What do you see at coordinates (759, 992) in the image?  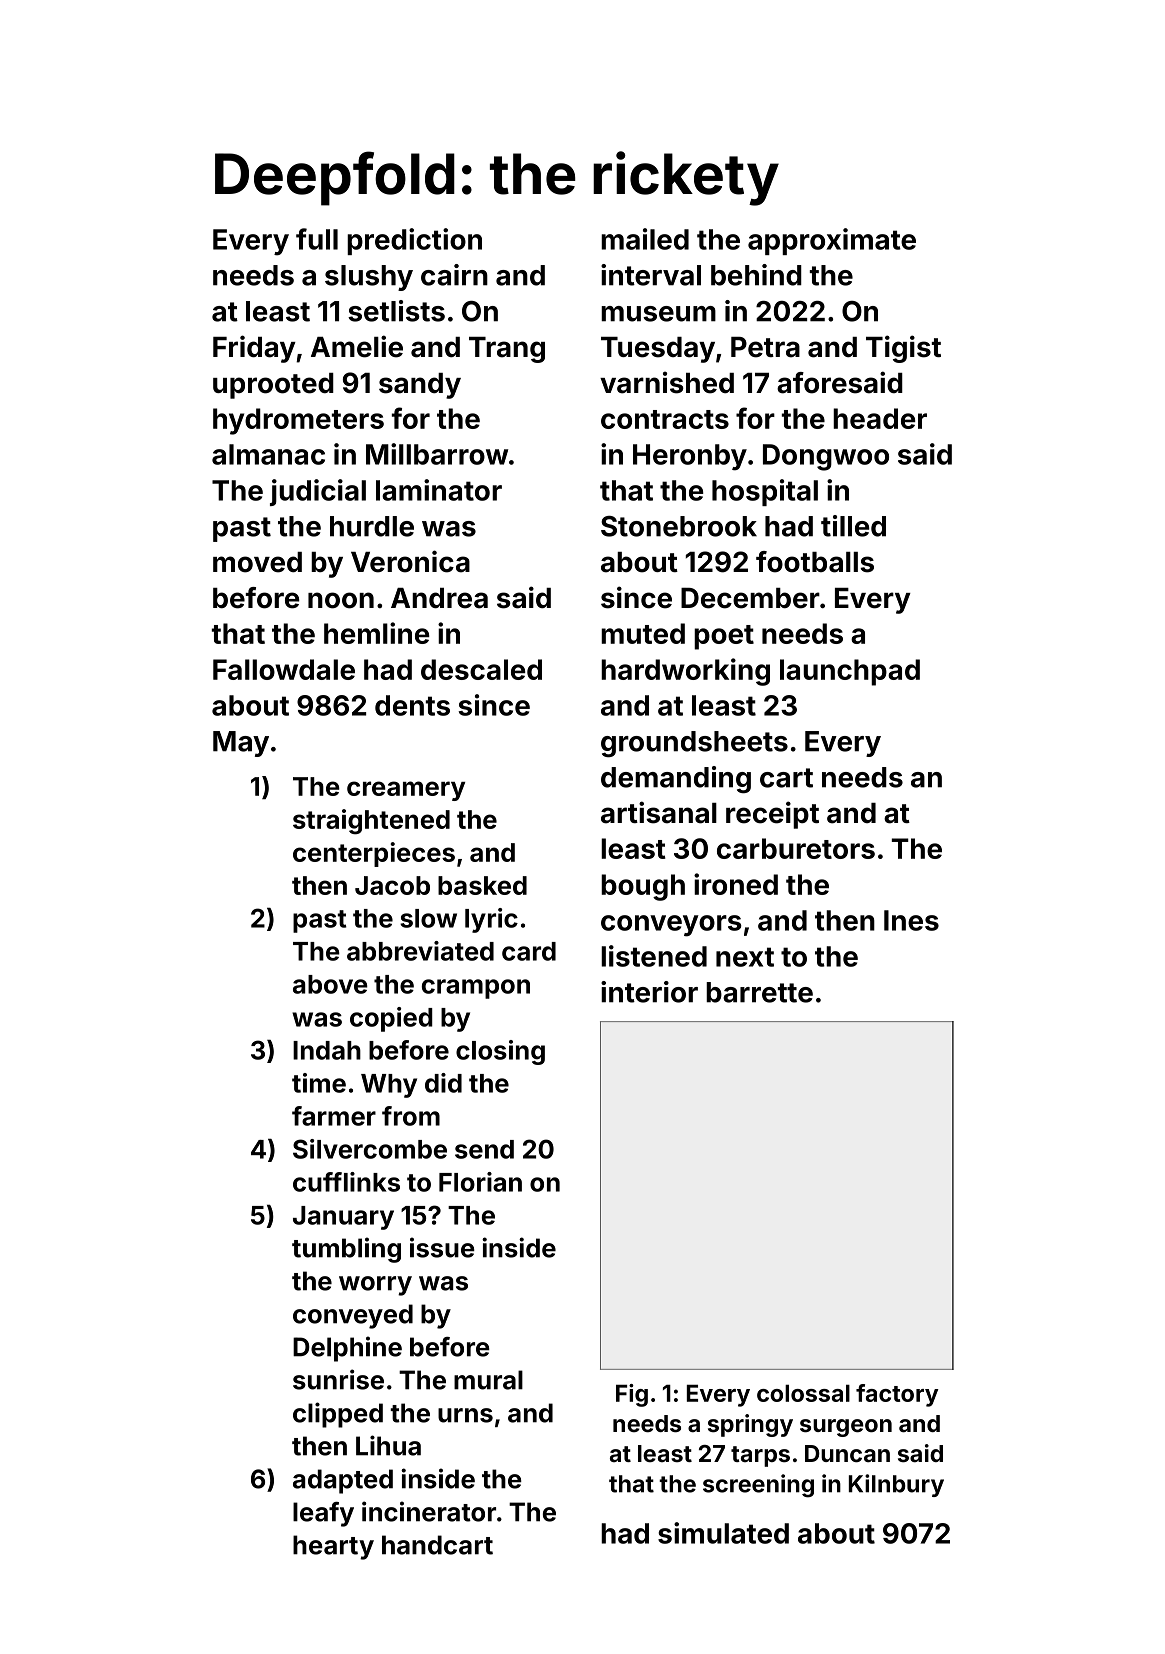 I see `barrette` at bounding box center [759, 992].
